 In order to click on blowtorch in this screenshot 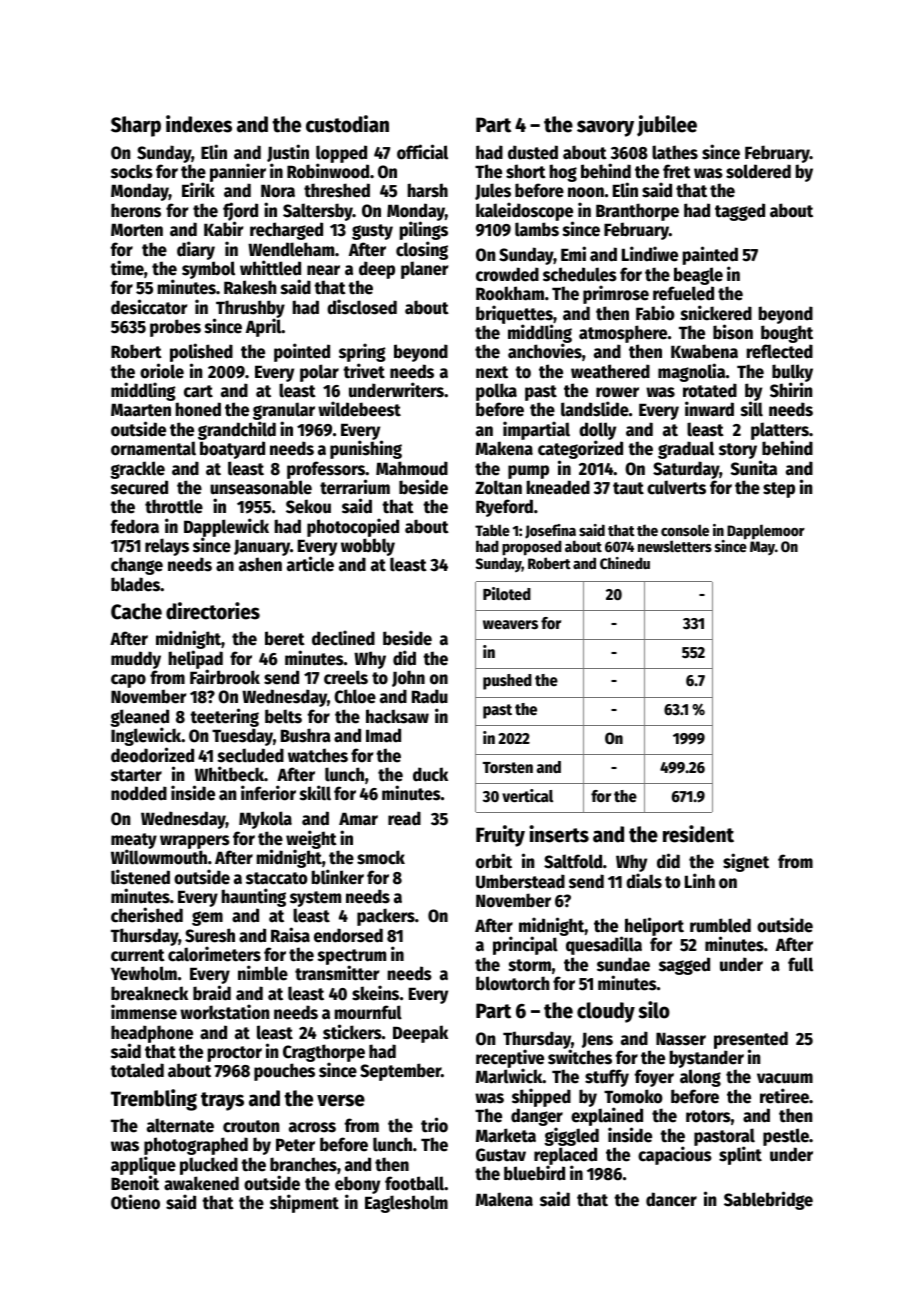, I will do `click(512, 983)`.
